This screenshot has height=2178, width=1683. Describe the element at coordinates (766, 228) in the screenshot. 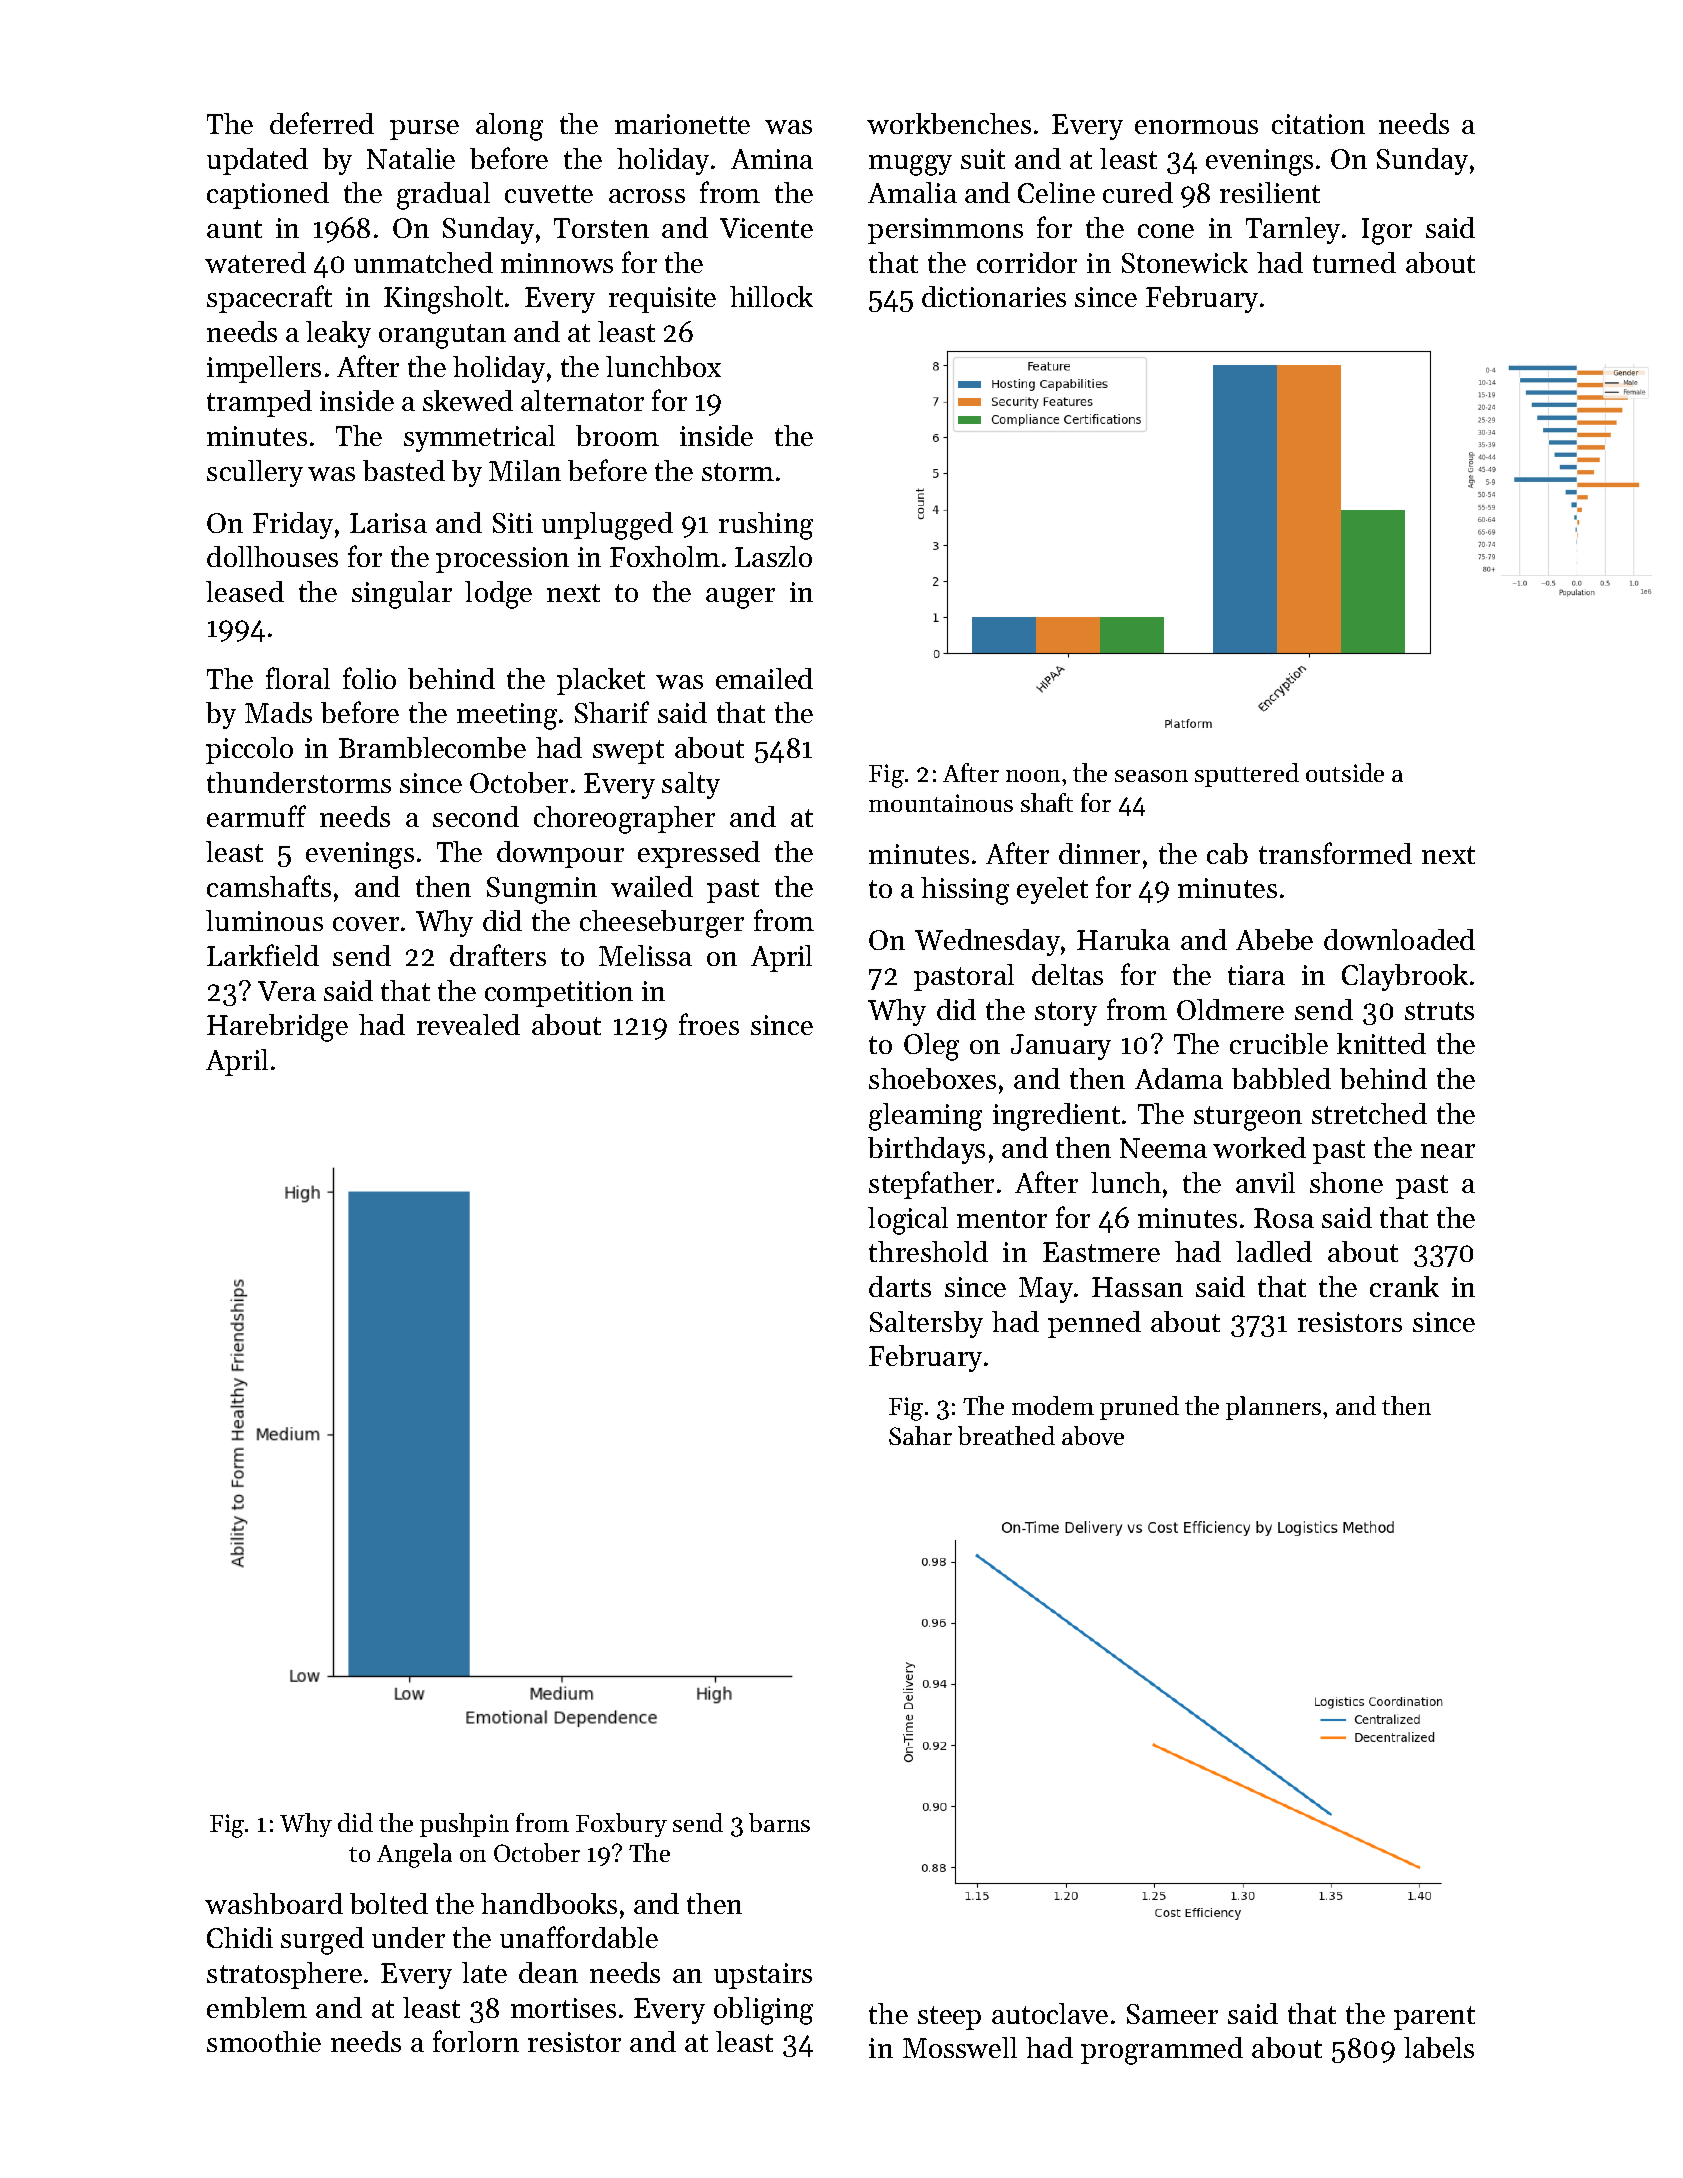

I see `Vicente` at that location.
